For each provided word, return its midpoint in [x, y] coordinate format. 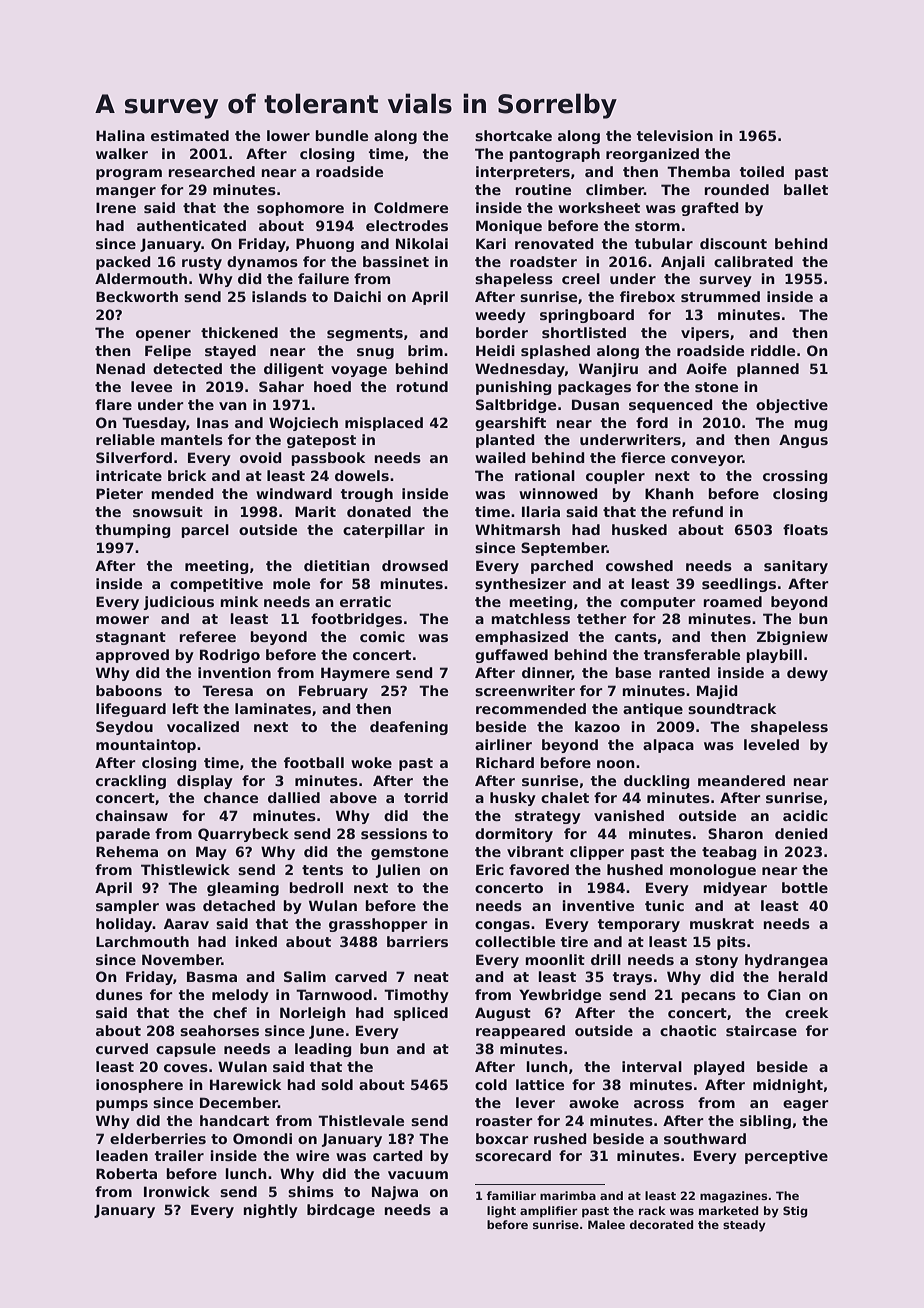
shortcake [513, 135]
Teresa [227, 690]
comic [382, 636]
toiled [761, 171]
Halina [120, 135]
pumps [122, 1105]
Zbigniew [792, 638]
